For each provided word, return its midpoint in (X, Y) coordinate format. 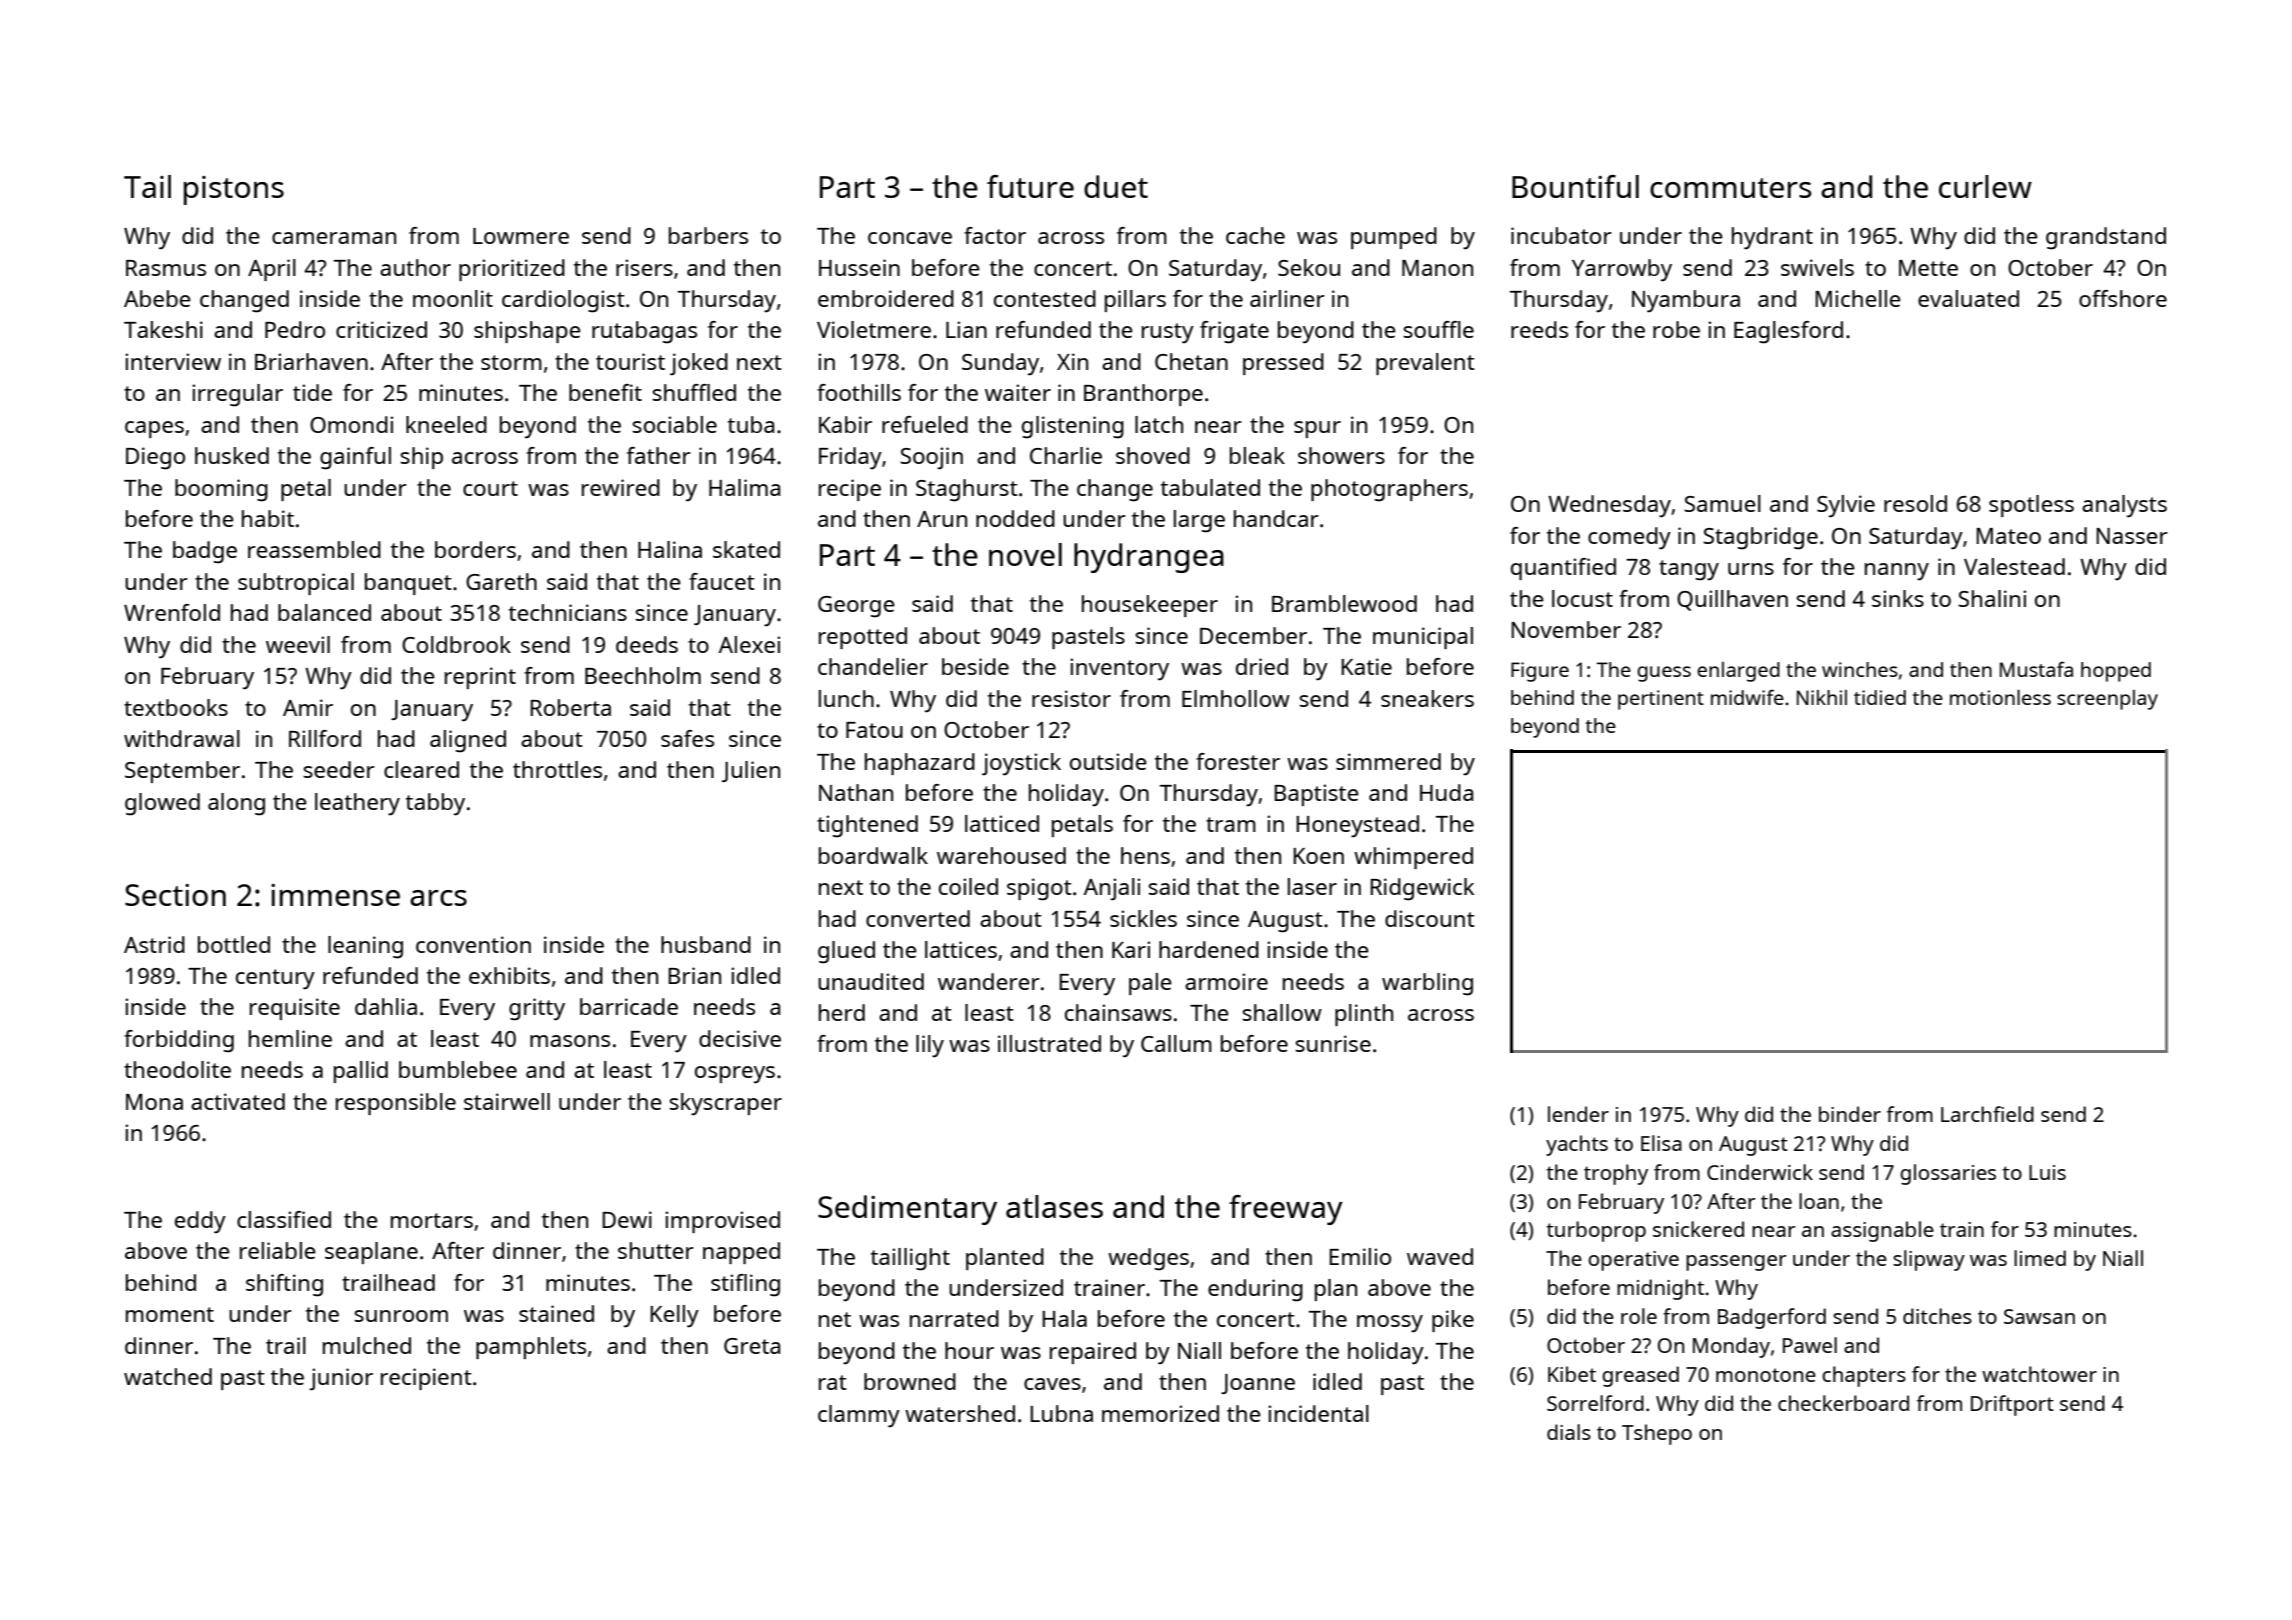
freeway (1286, 1210)
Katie (1366, 666)
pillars (1135, 301)
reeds (1539, 329)
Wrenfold (172, 612)
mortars (432, 1220)
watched (168, 1376)
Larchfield (1987, 1114)
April (272, 270)
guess (1664, 674)
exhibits (509, 975)
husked (232, 455)
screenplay (2107, 700)
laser (1312, 886)
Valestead (2014, 566)
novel (1025, 554)
